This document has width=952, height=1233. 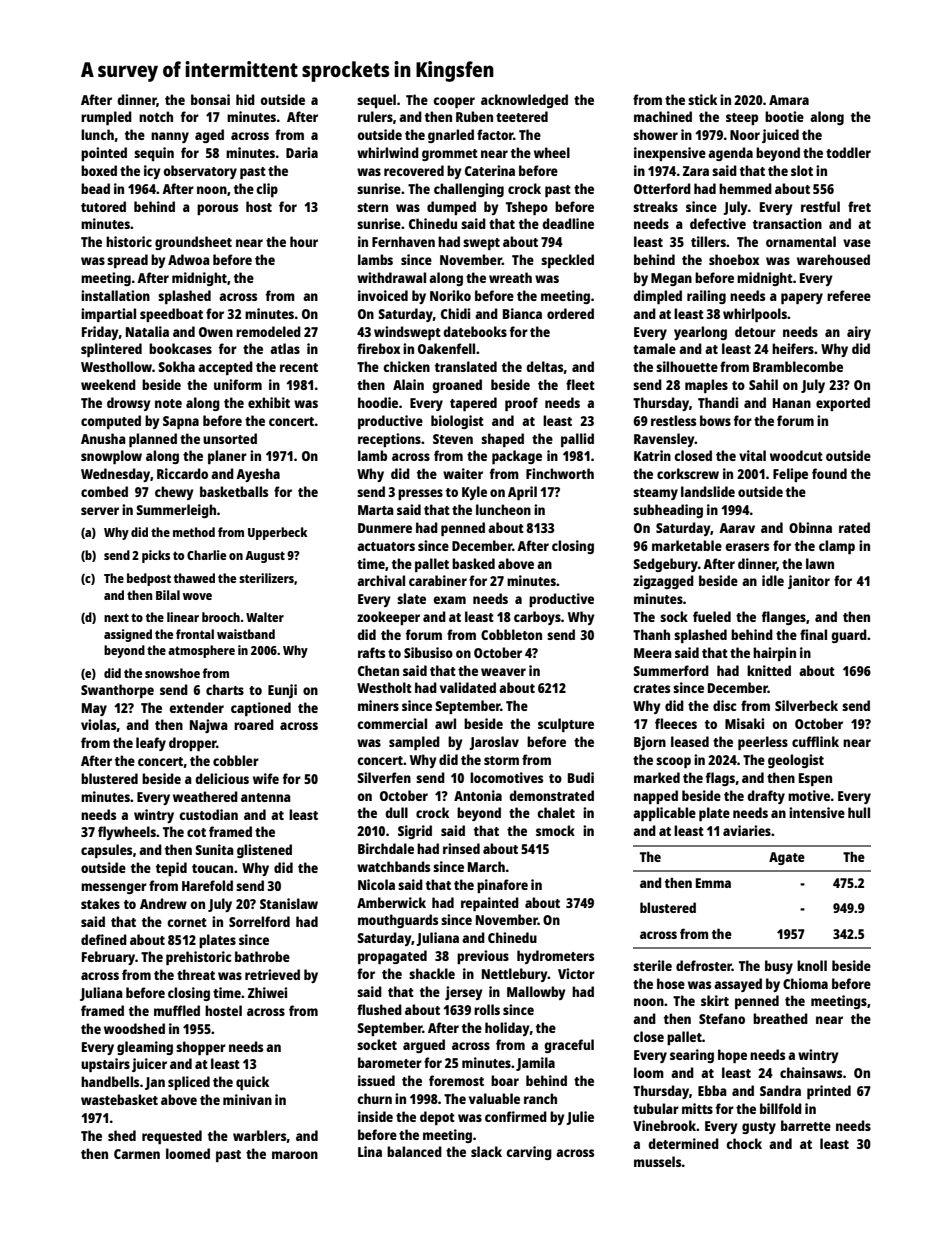 What do you see at coordinates (105, 1065) in the document?
I see `upstairs` at bounding box center [105, 1065].
